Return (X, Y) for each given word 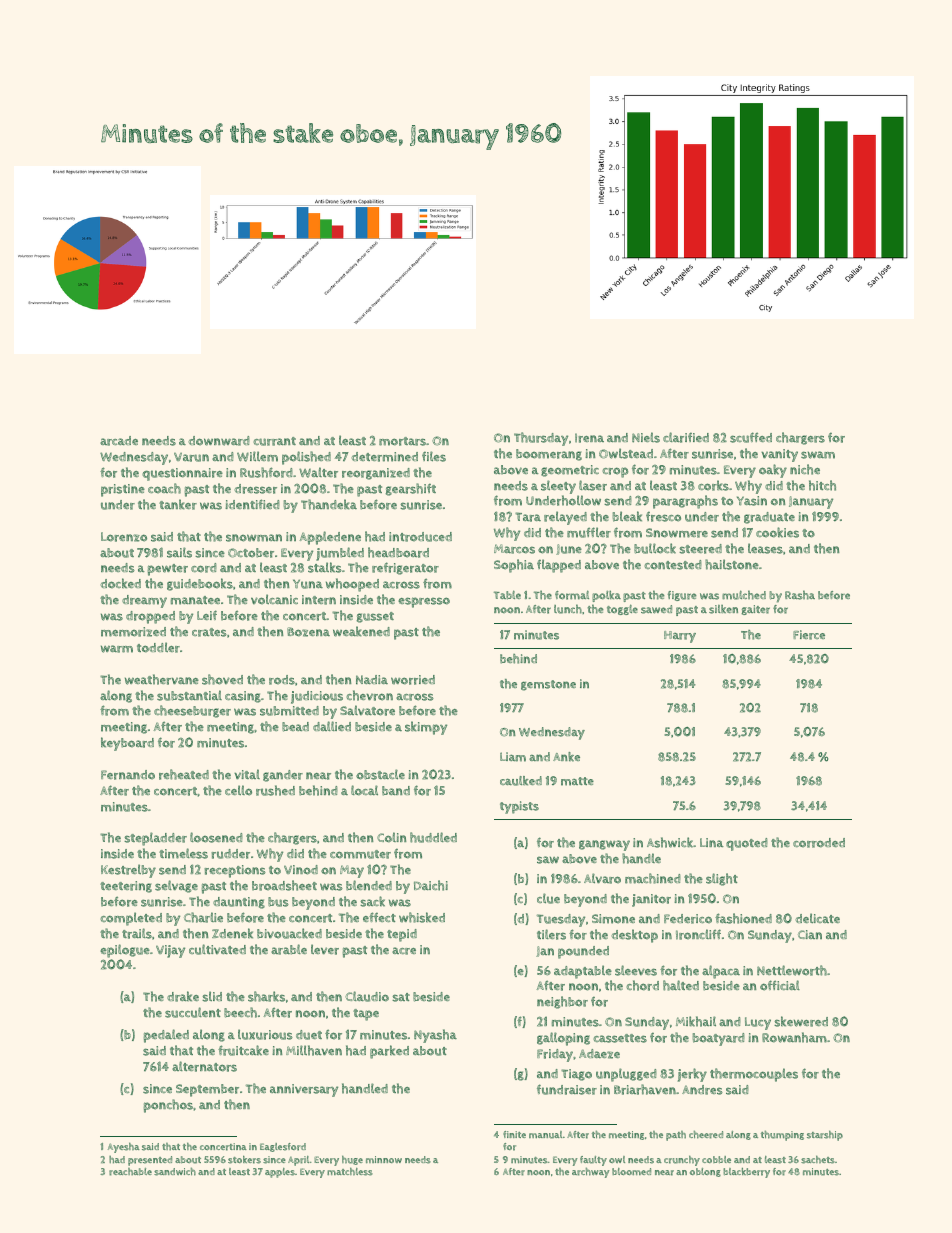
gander (283, 776)
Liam (513, 757)
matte (577, 781)
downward (219, 441)
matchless (350, 1171)
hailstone (732, 564)
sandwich (175, 1171)
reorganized (376, 474)
